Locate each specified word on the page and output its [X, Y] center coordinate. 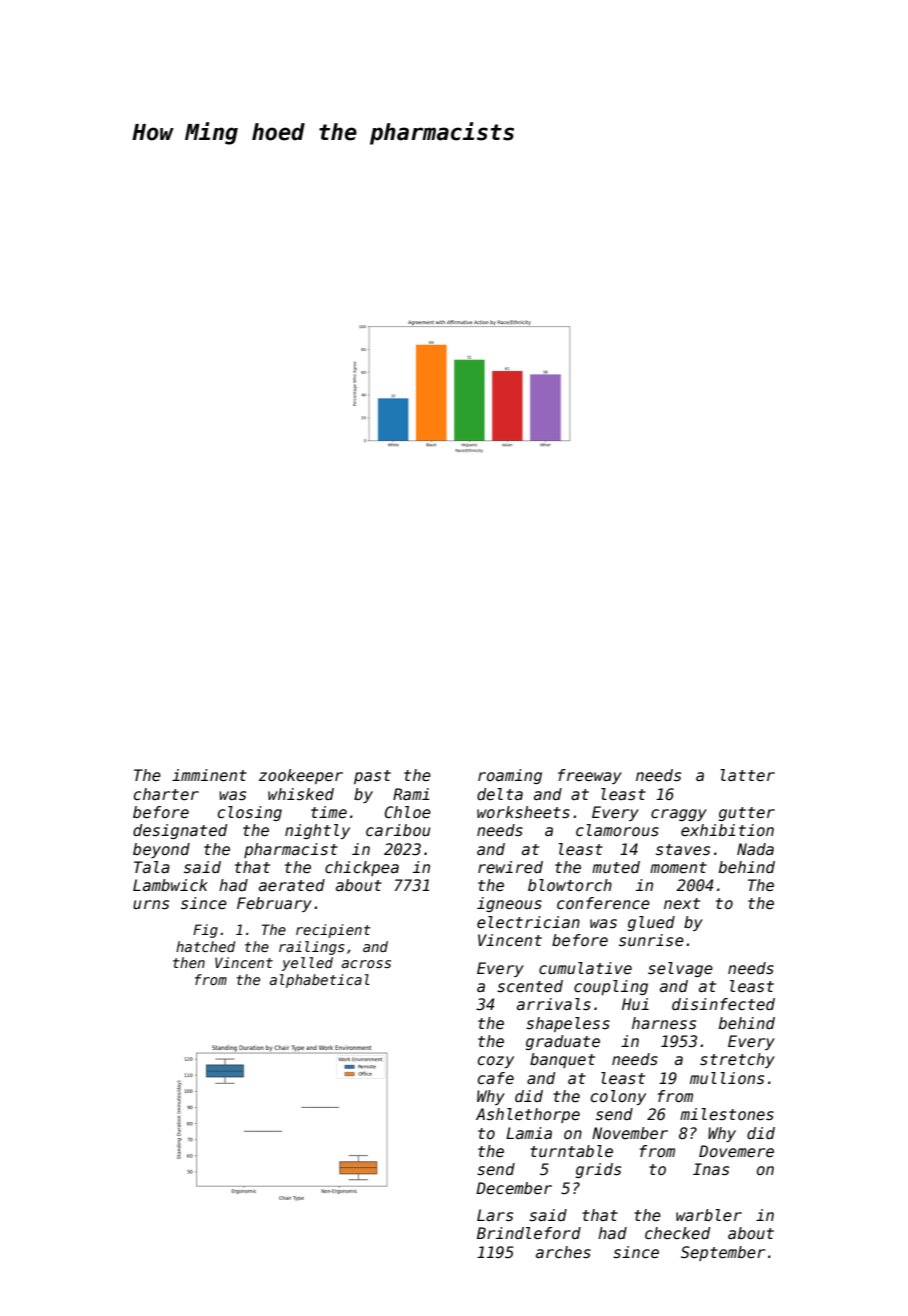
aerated [292, 885]
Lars [495, 1215]
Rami [411, 794]
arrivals [554, 1004]
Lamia [529, 1133]
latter [747, 775]
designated [180, 831]
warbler [709, 1215]
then [189, 962]
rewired [510, 867]
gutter [747, 814]
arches [563, 1252]
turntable [571, 1151]
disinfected [723, 1004]
